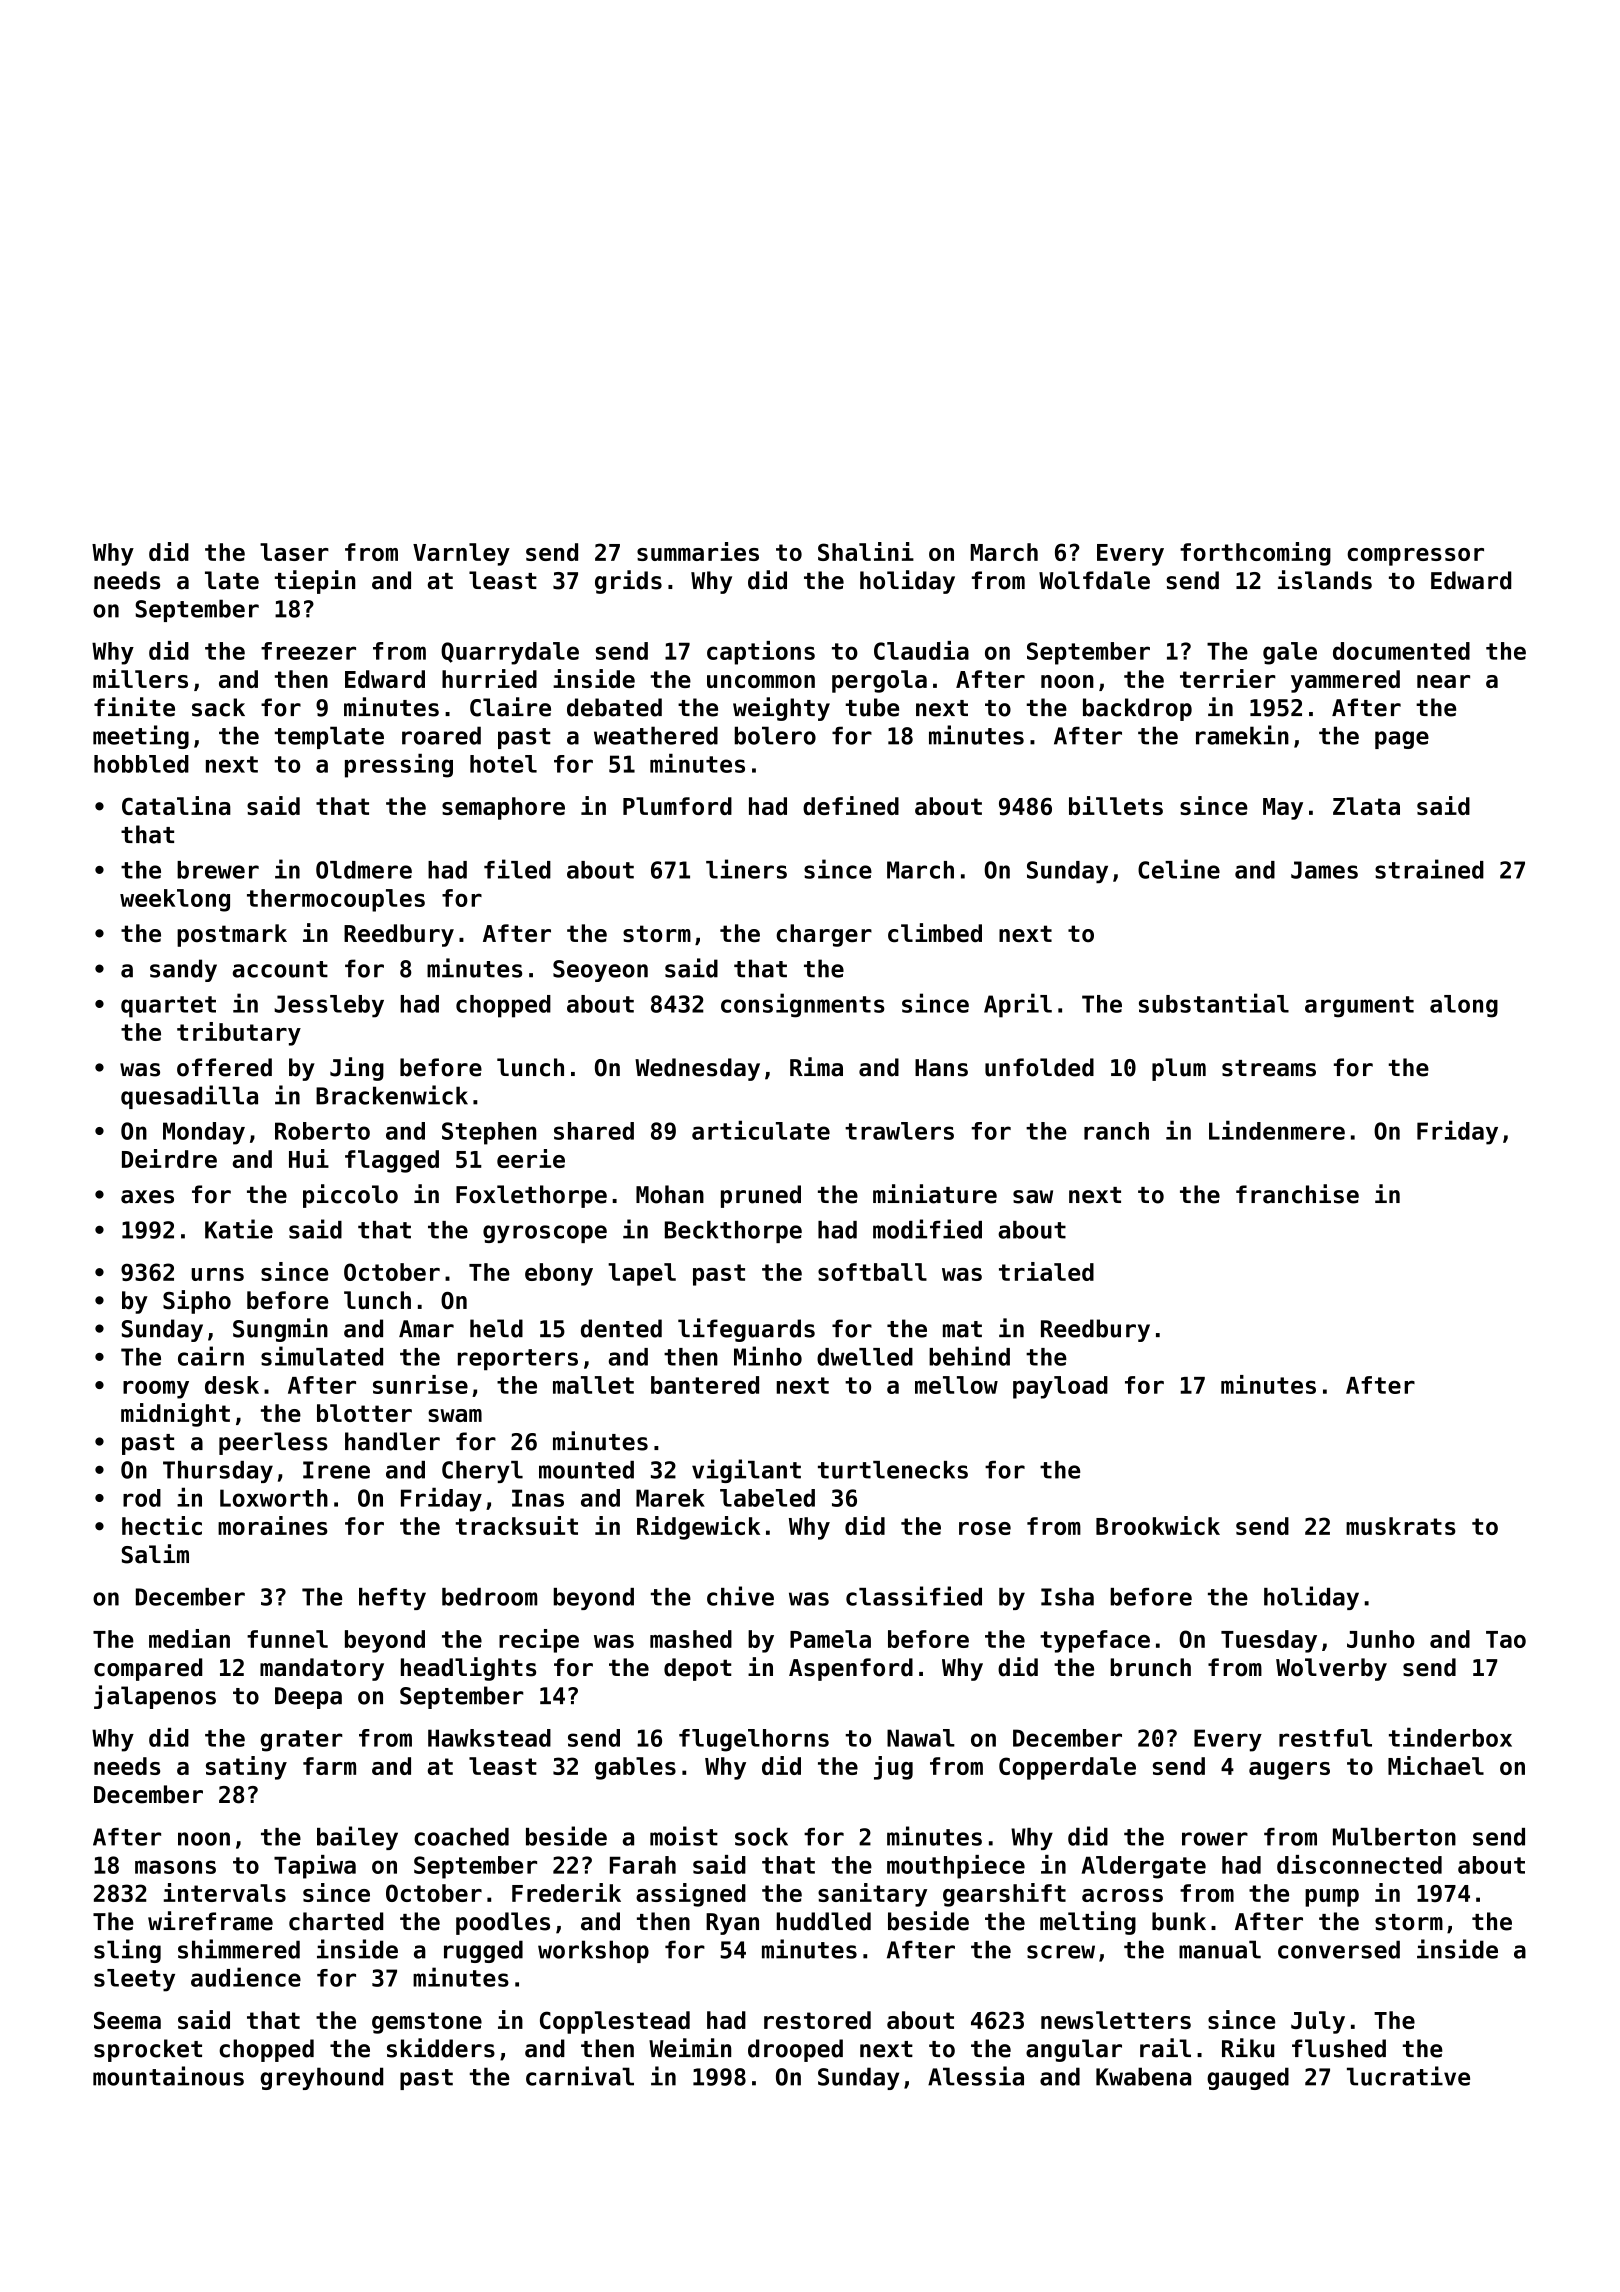 This image has height=2292, width=1620. What do you see at coordinates (1506, 1639) in the image?
I see `Tao` at bounding box center [1506, 1639].
